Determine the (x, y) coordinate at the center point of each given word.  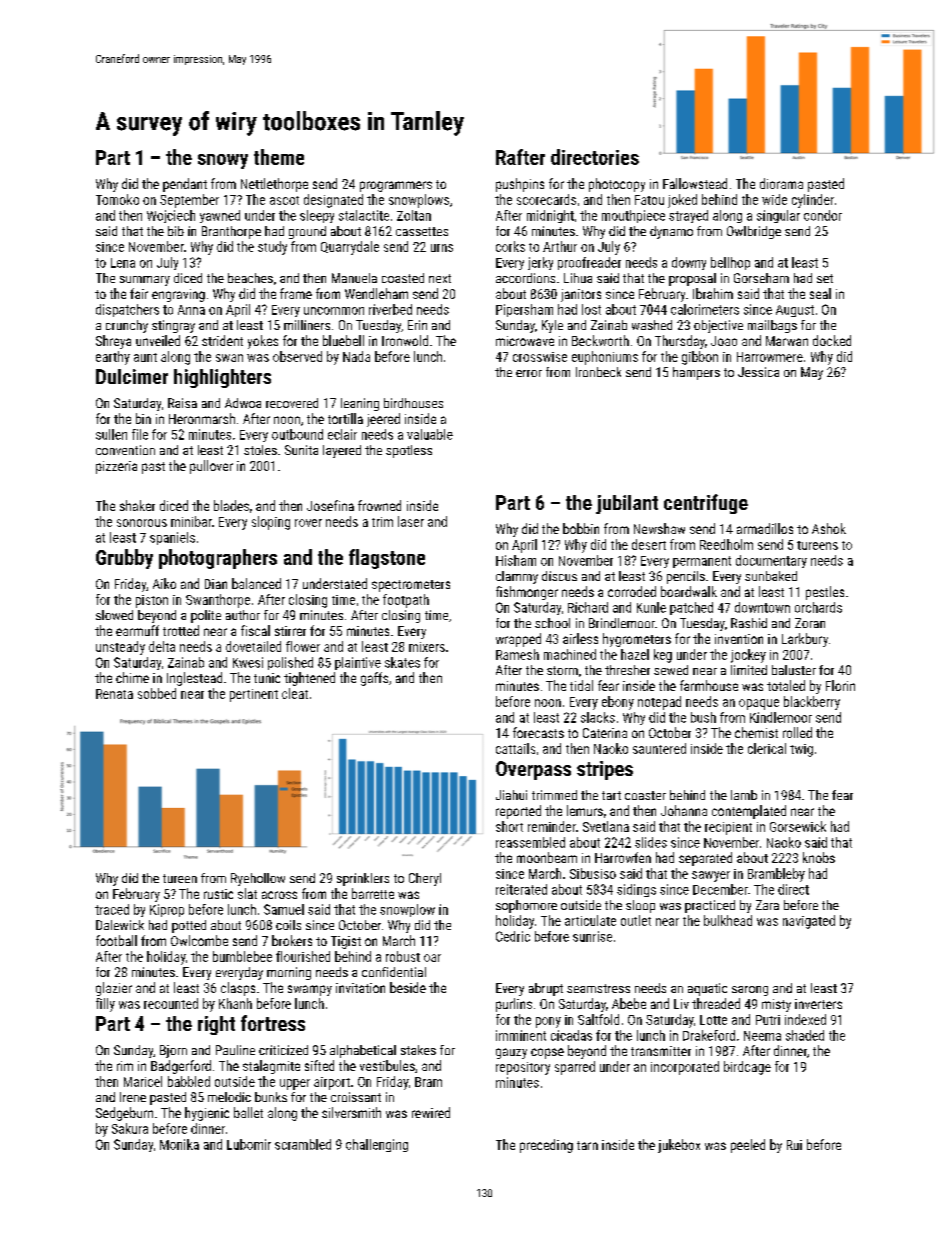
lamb (744, 795)
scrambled (303, 1144)
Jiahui (511, 795)
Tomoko (117, 199)
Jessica (758, 372)
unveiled (158, 340)
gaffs (374, 679)
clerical (767, 748)
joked (682, 201)
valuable (430, 434)
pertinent (254, 695)
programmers (396, 186)
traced (112, 909)
